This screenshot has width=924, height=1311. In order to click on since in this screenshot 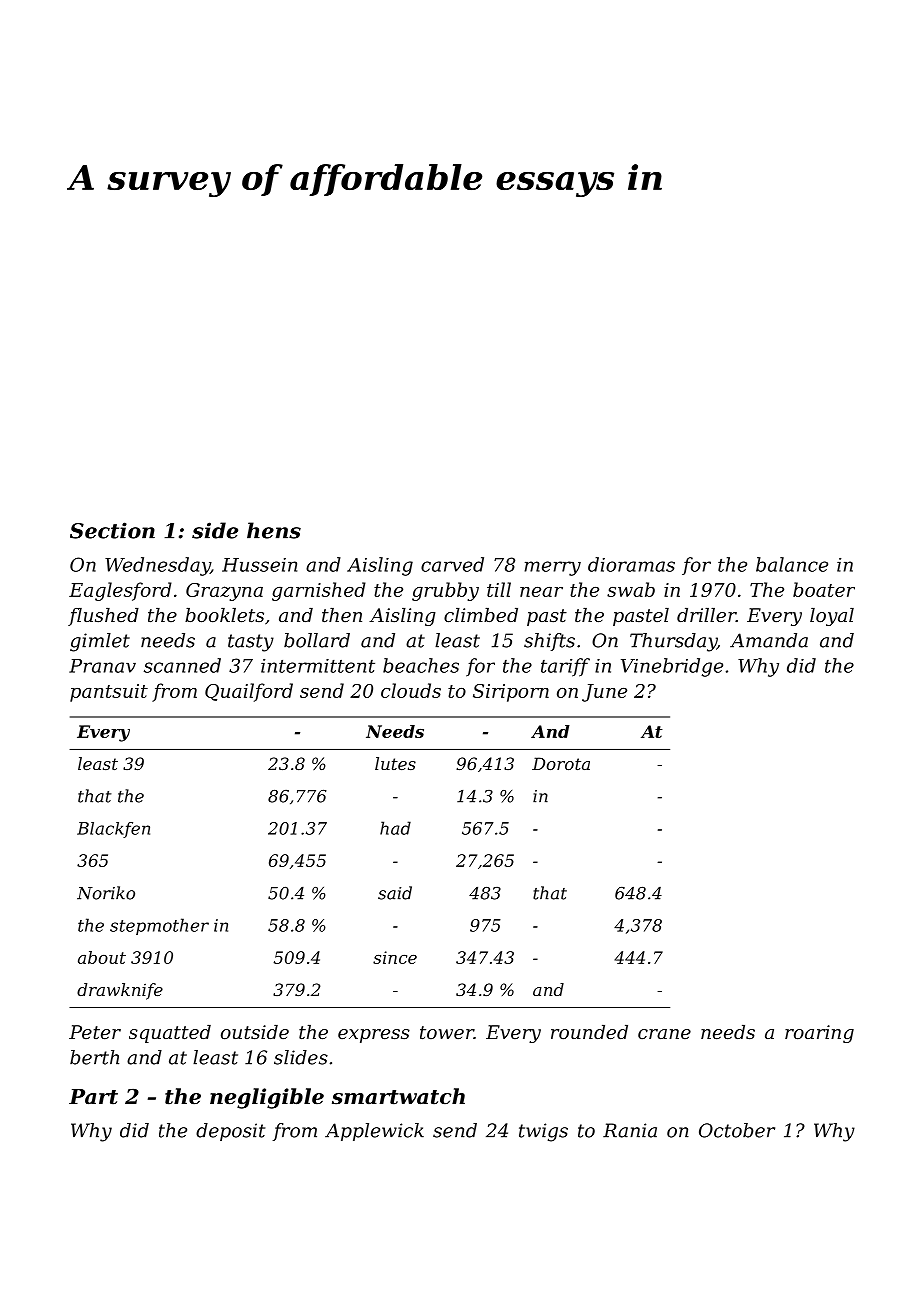, I will do `click(395, 957)`.
